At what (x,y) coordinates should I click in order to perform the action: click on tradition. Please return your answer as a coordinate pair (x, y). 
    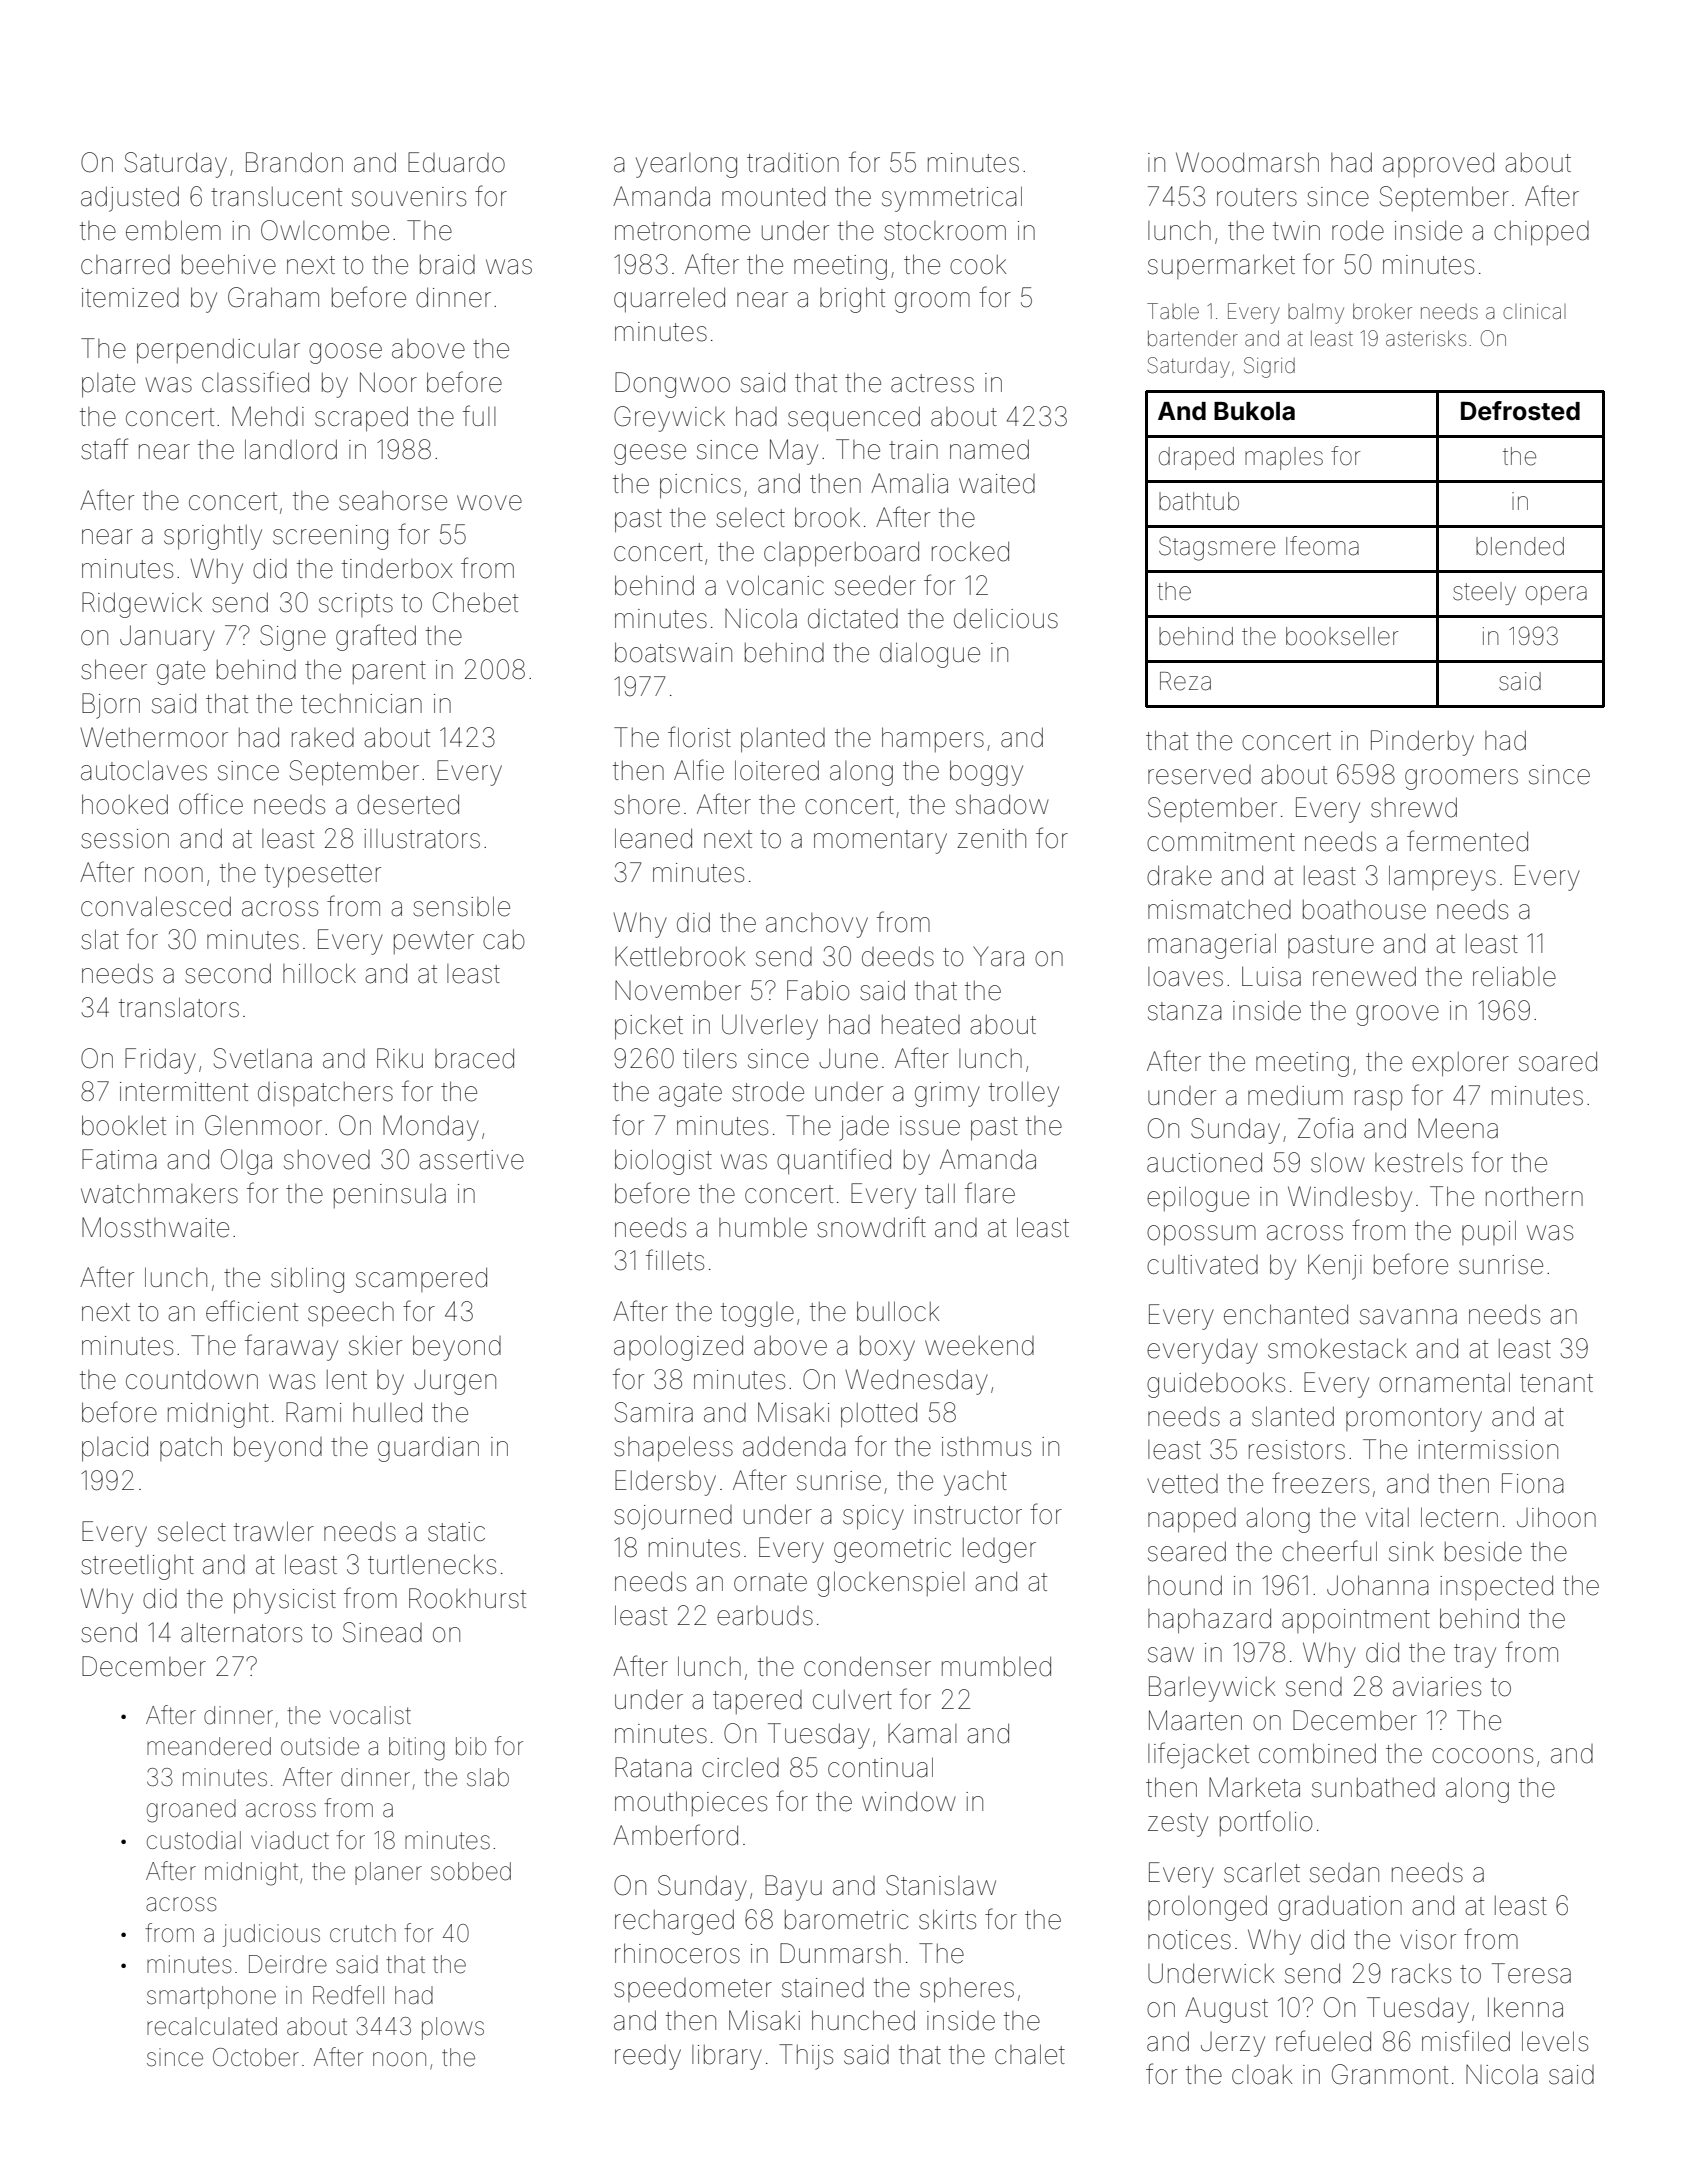
    Looking at the image, I should click on (793, 163).
